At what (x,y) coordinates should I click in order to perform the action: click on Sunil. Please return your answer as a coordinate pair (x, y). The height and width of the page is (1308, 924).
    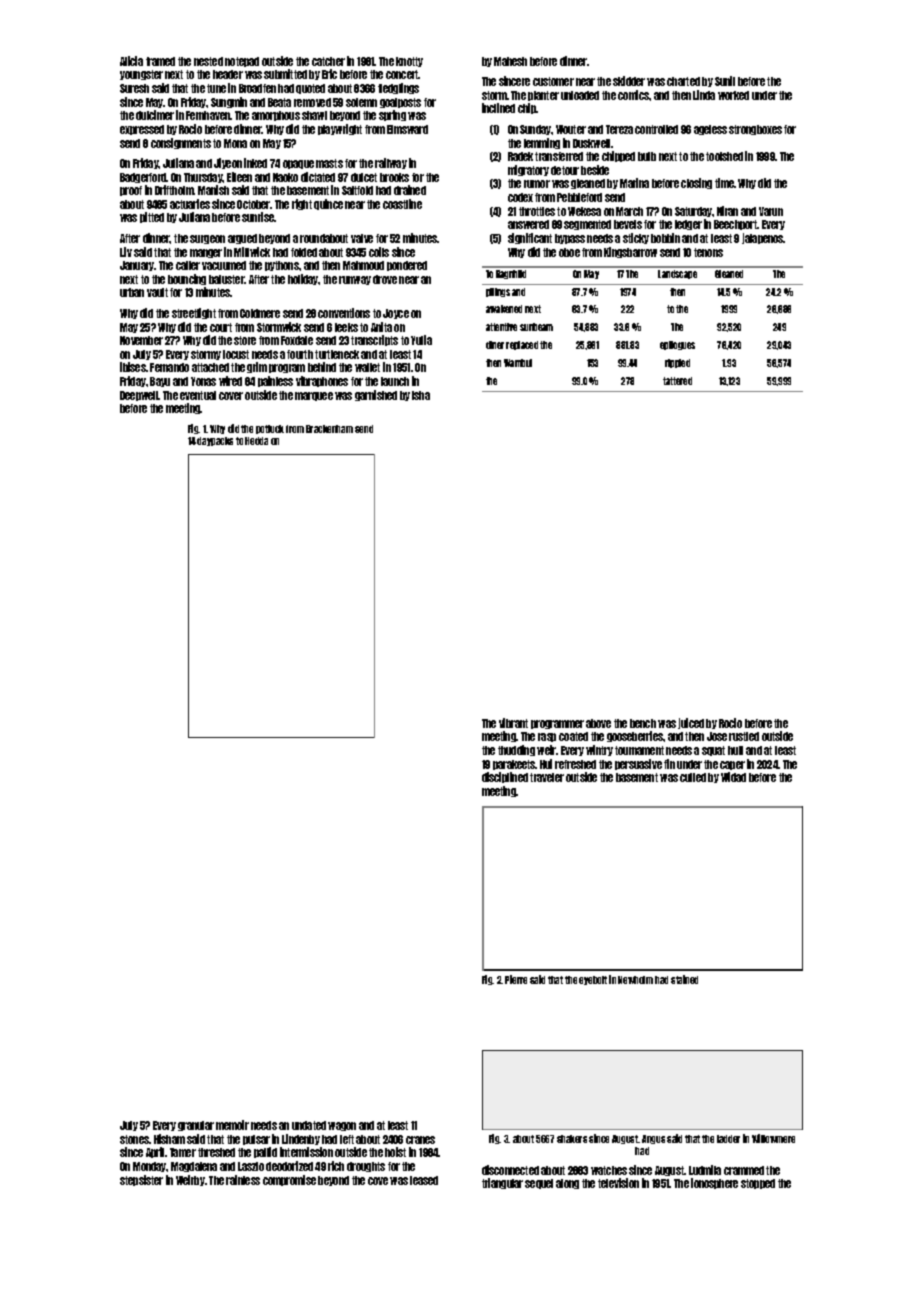
    Looking at the image, I should click on (725, 81).
